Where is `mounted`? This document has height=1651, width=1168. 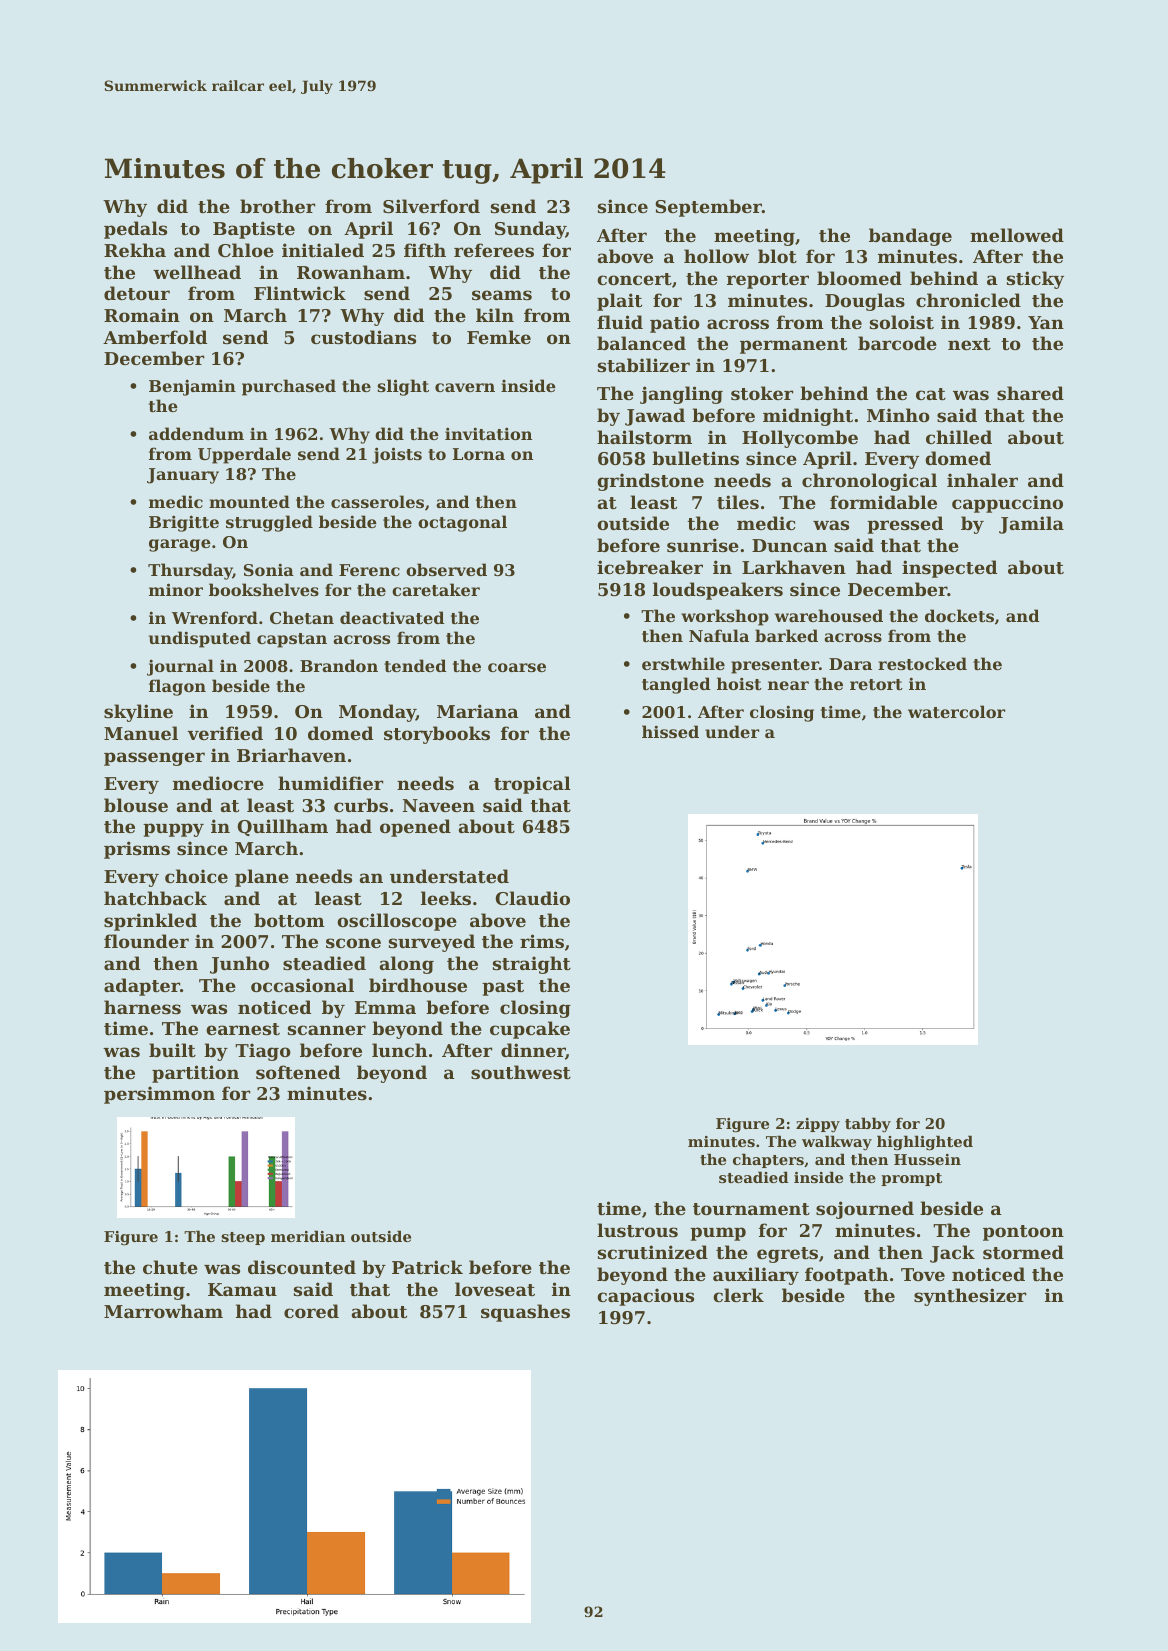
mounted is located at coordinates (249, 501).
